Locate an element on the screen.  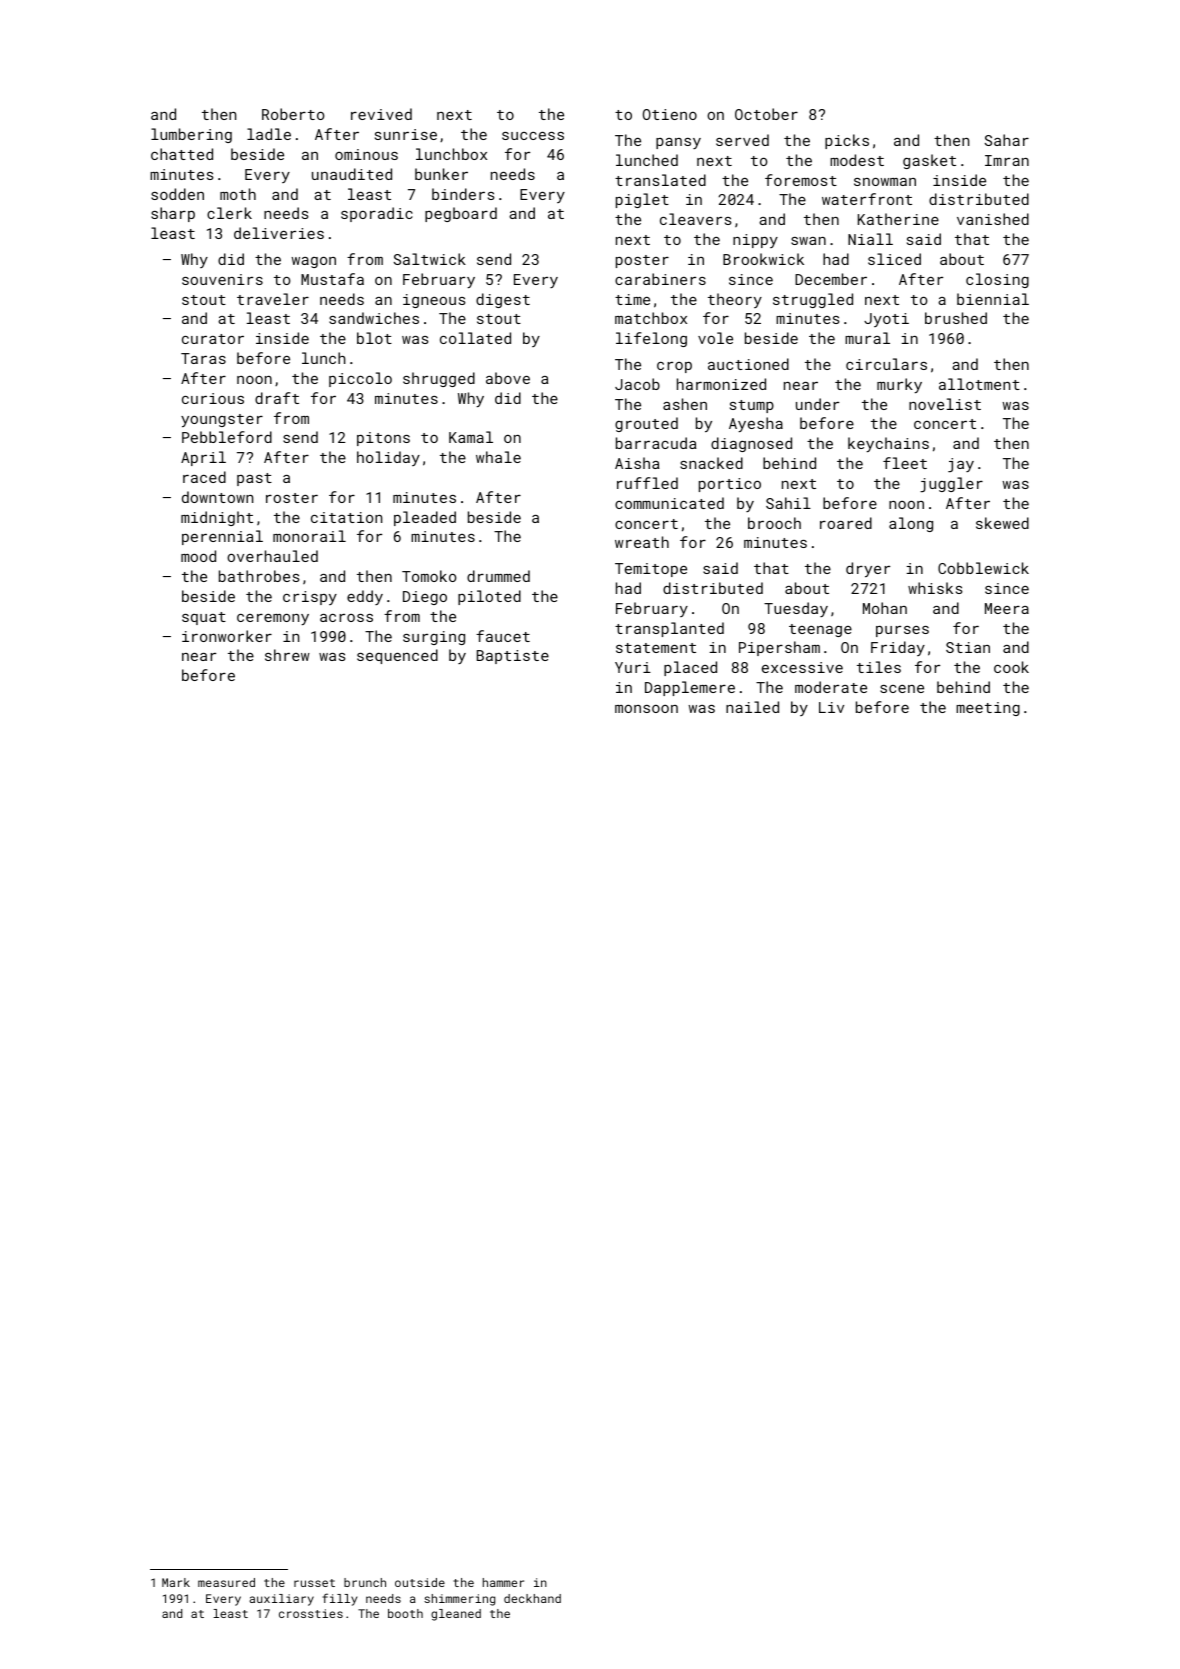
cleavers is located at coordinates (696, 219).
